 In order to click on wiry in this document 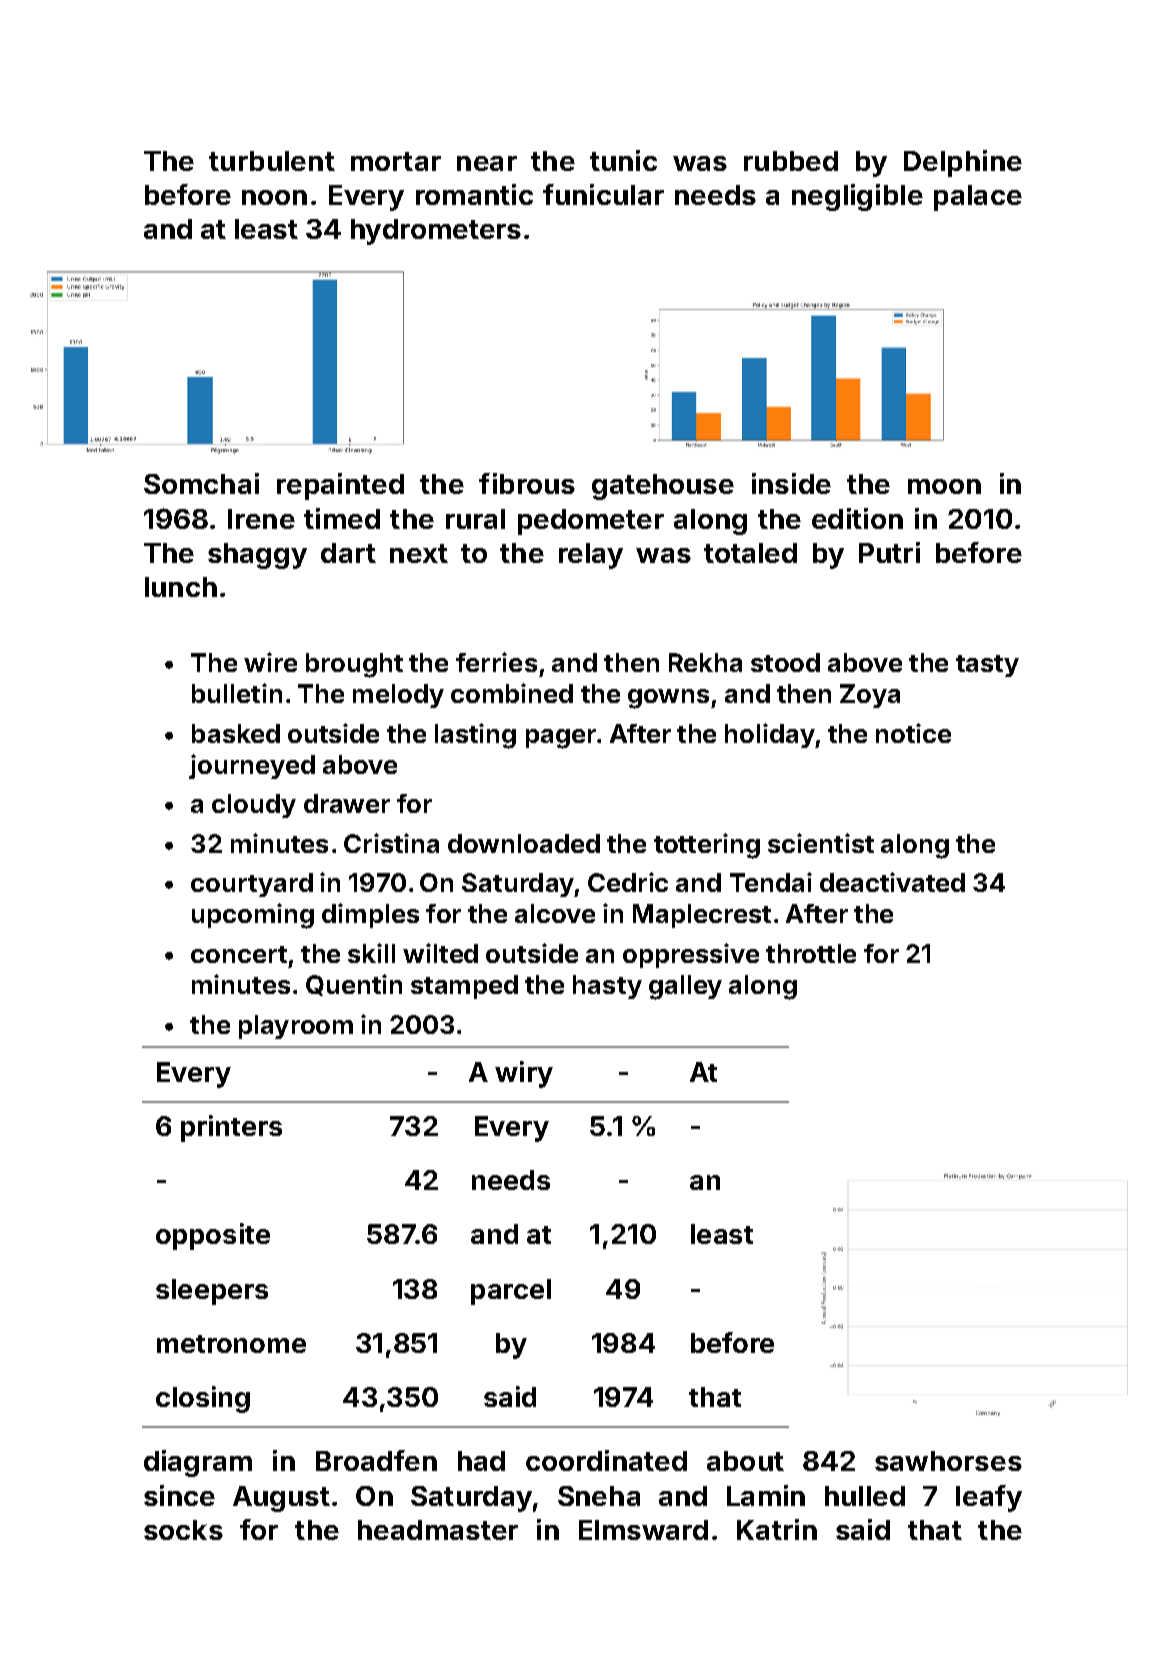, I will do `click(524, 1074)`.
